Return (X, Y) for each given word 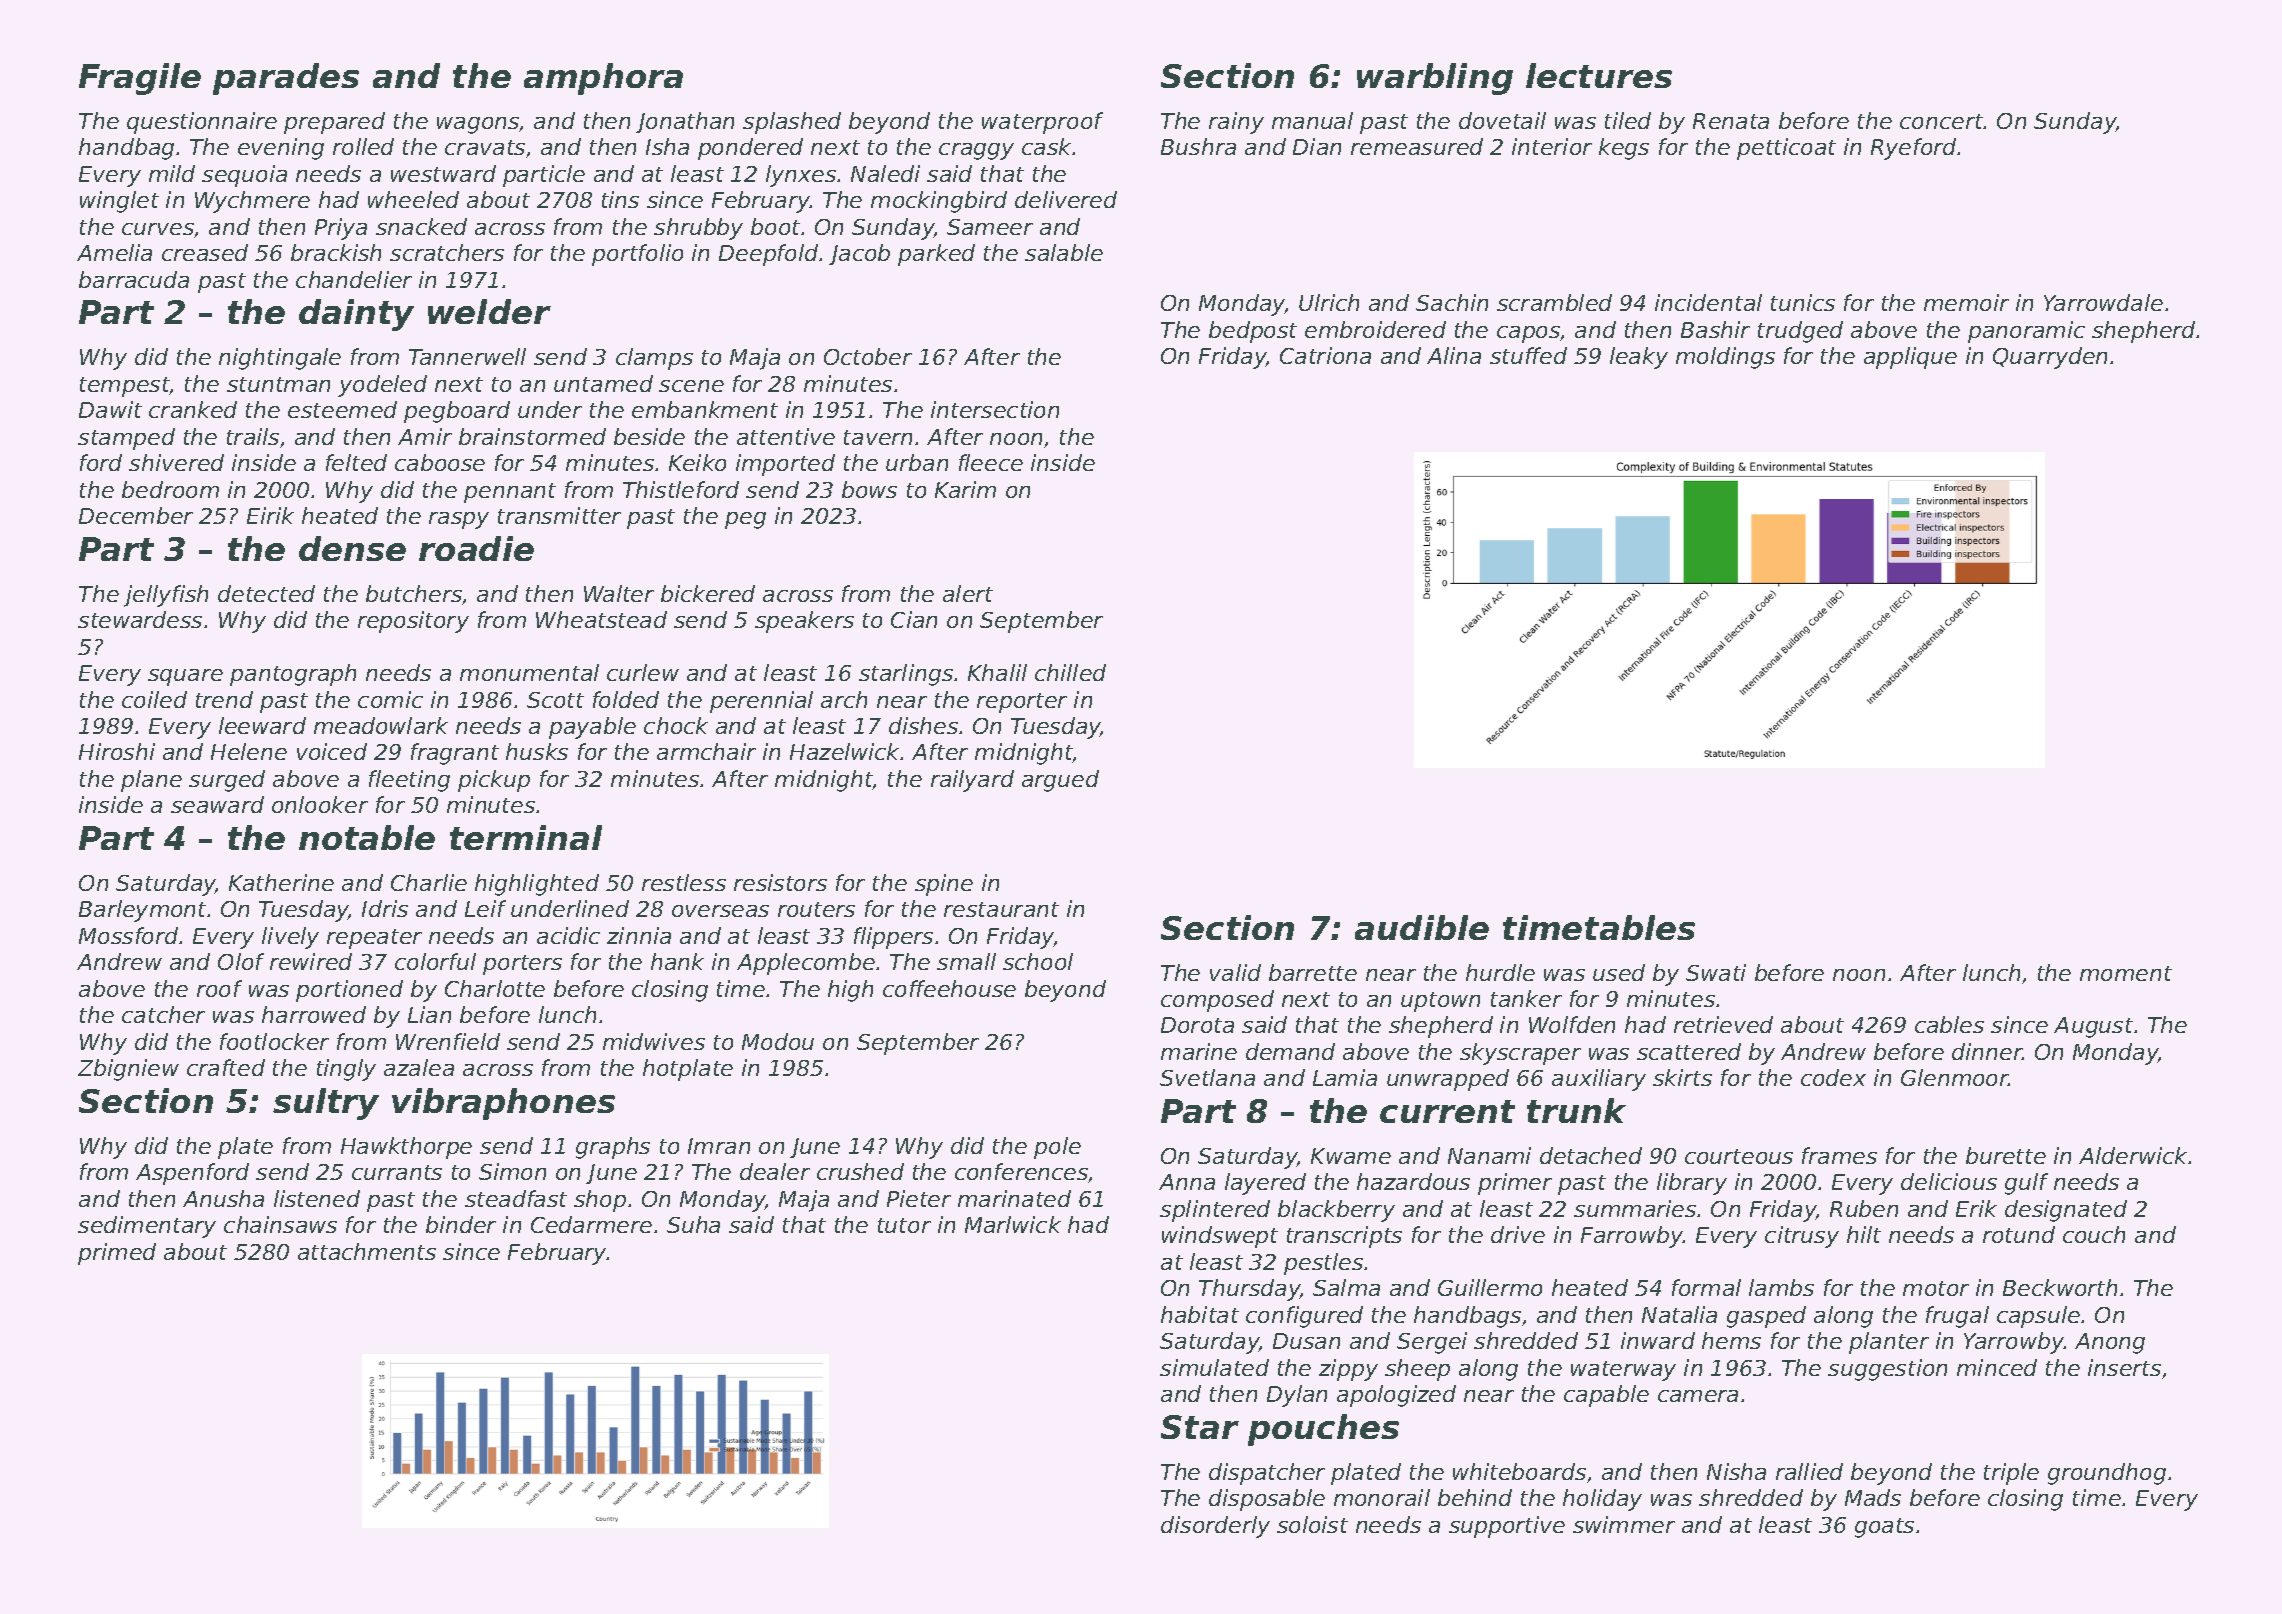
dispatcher (1267, 1474)
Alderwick (2133, 1155)
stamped (126, 439)
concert (1942, 121)
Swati (1716, 972)
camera (1698, 1396)
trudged (1800, 332)
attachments (367, 1251)
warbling (1435, 79)
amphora (603, 79)
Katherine (281, 882)
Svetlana (1207, 1077)
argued (1060, 781)
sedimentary (147, 1227)
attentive (786, 436)
